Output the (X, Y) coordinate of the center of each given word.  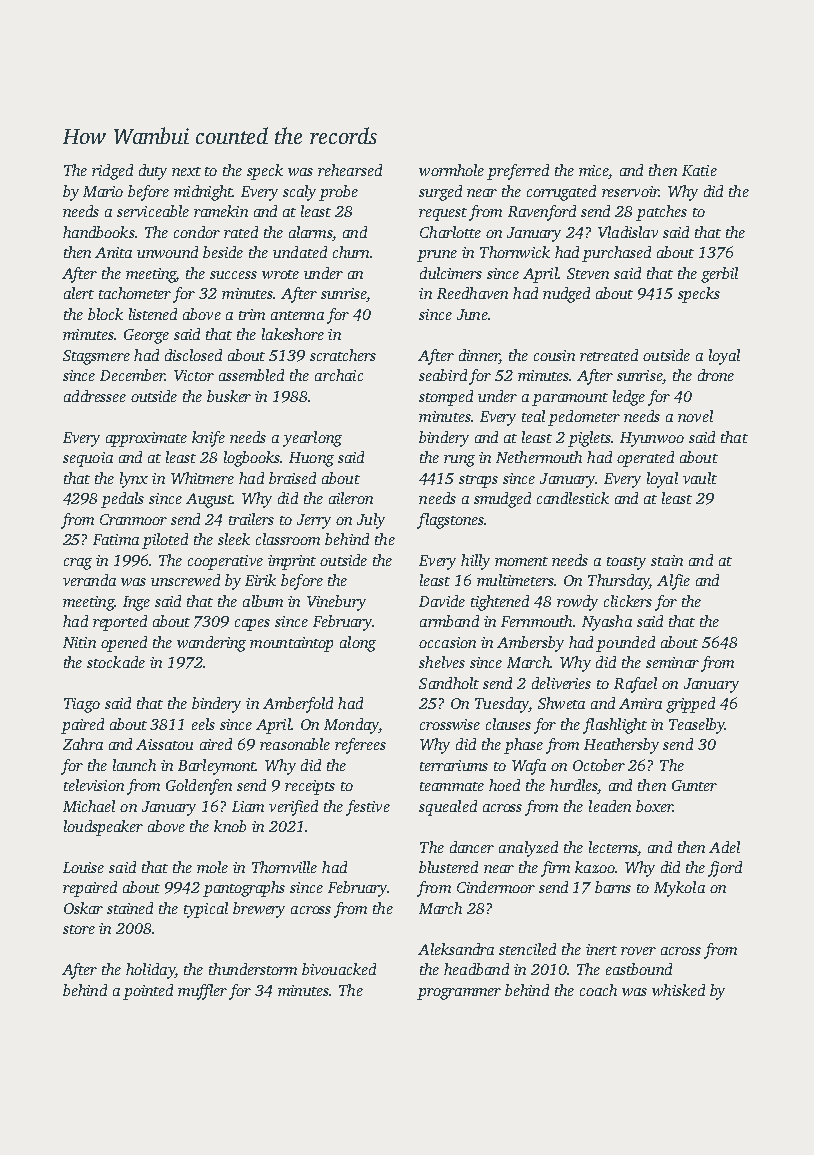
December (132, 375)
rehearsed (350, 170)
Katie (699, 170)
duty (153, 172)
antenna (297, 315)
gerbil (719, 275)
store (79, 929)
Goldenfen (199, 787)
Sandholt (449, 683)
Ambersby (530, 644)
